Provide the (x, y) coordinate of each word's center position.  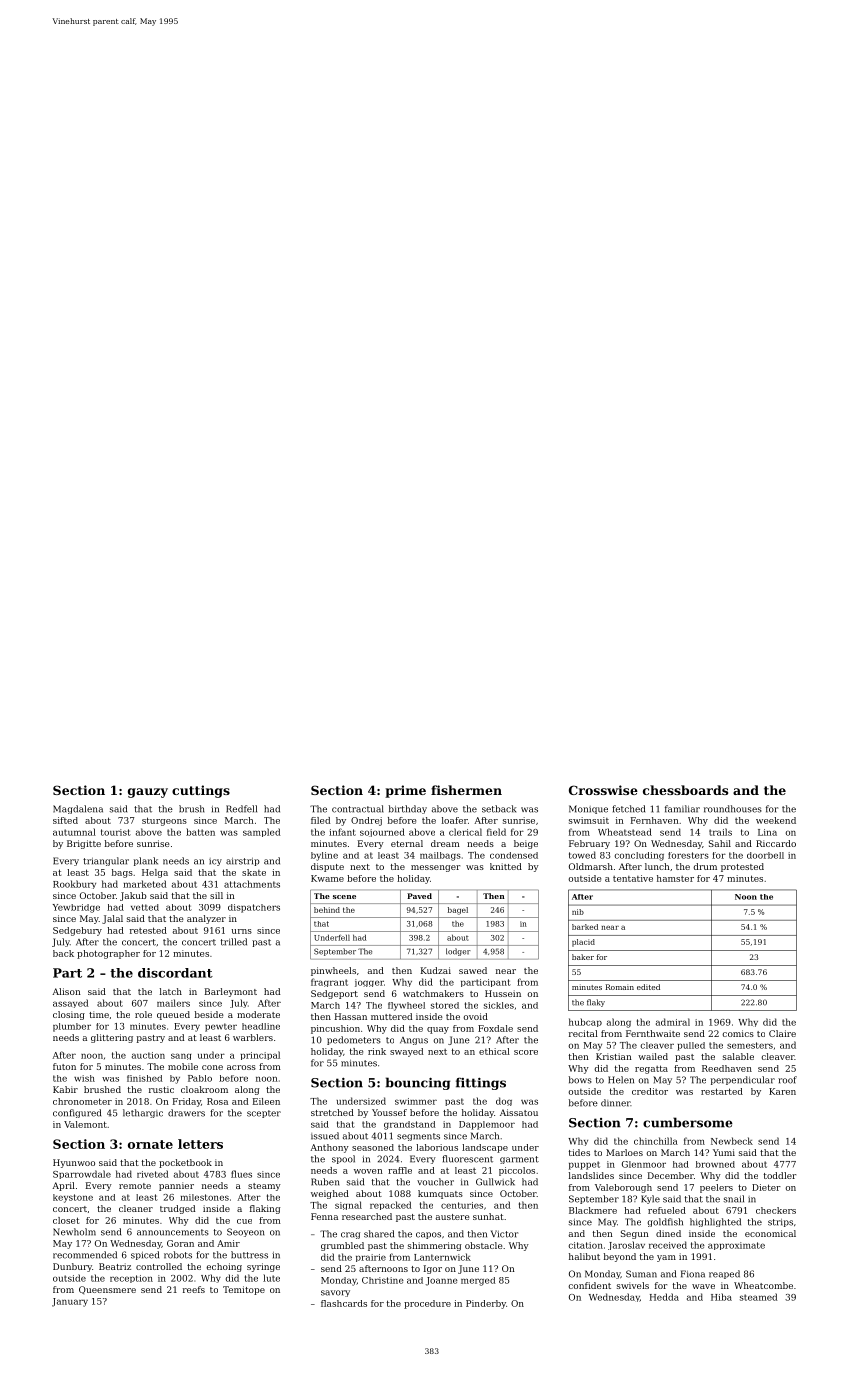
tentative (633, 878)
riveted (152, 1174)
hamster (675, 878)
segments (418, 1137)
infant (342, 832)
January (70, 1302)
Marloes (624, 1152)
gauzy (148, 793)
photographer (108, 954)
